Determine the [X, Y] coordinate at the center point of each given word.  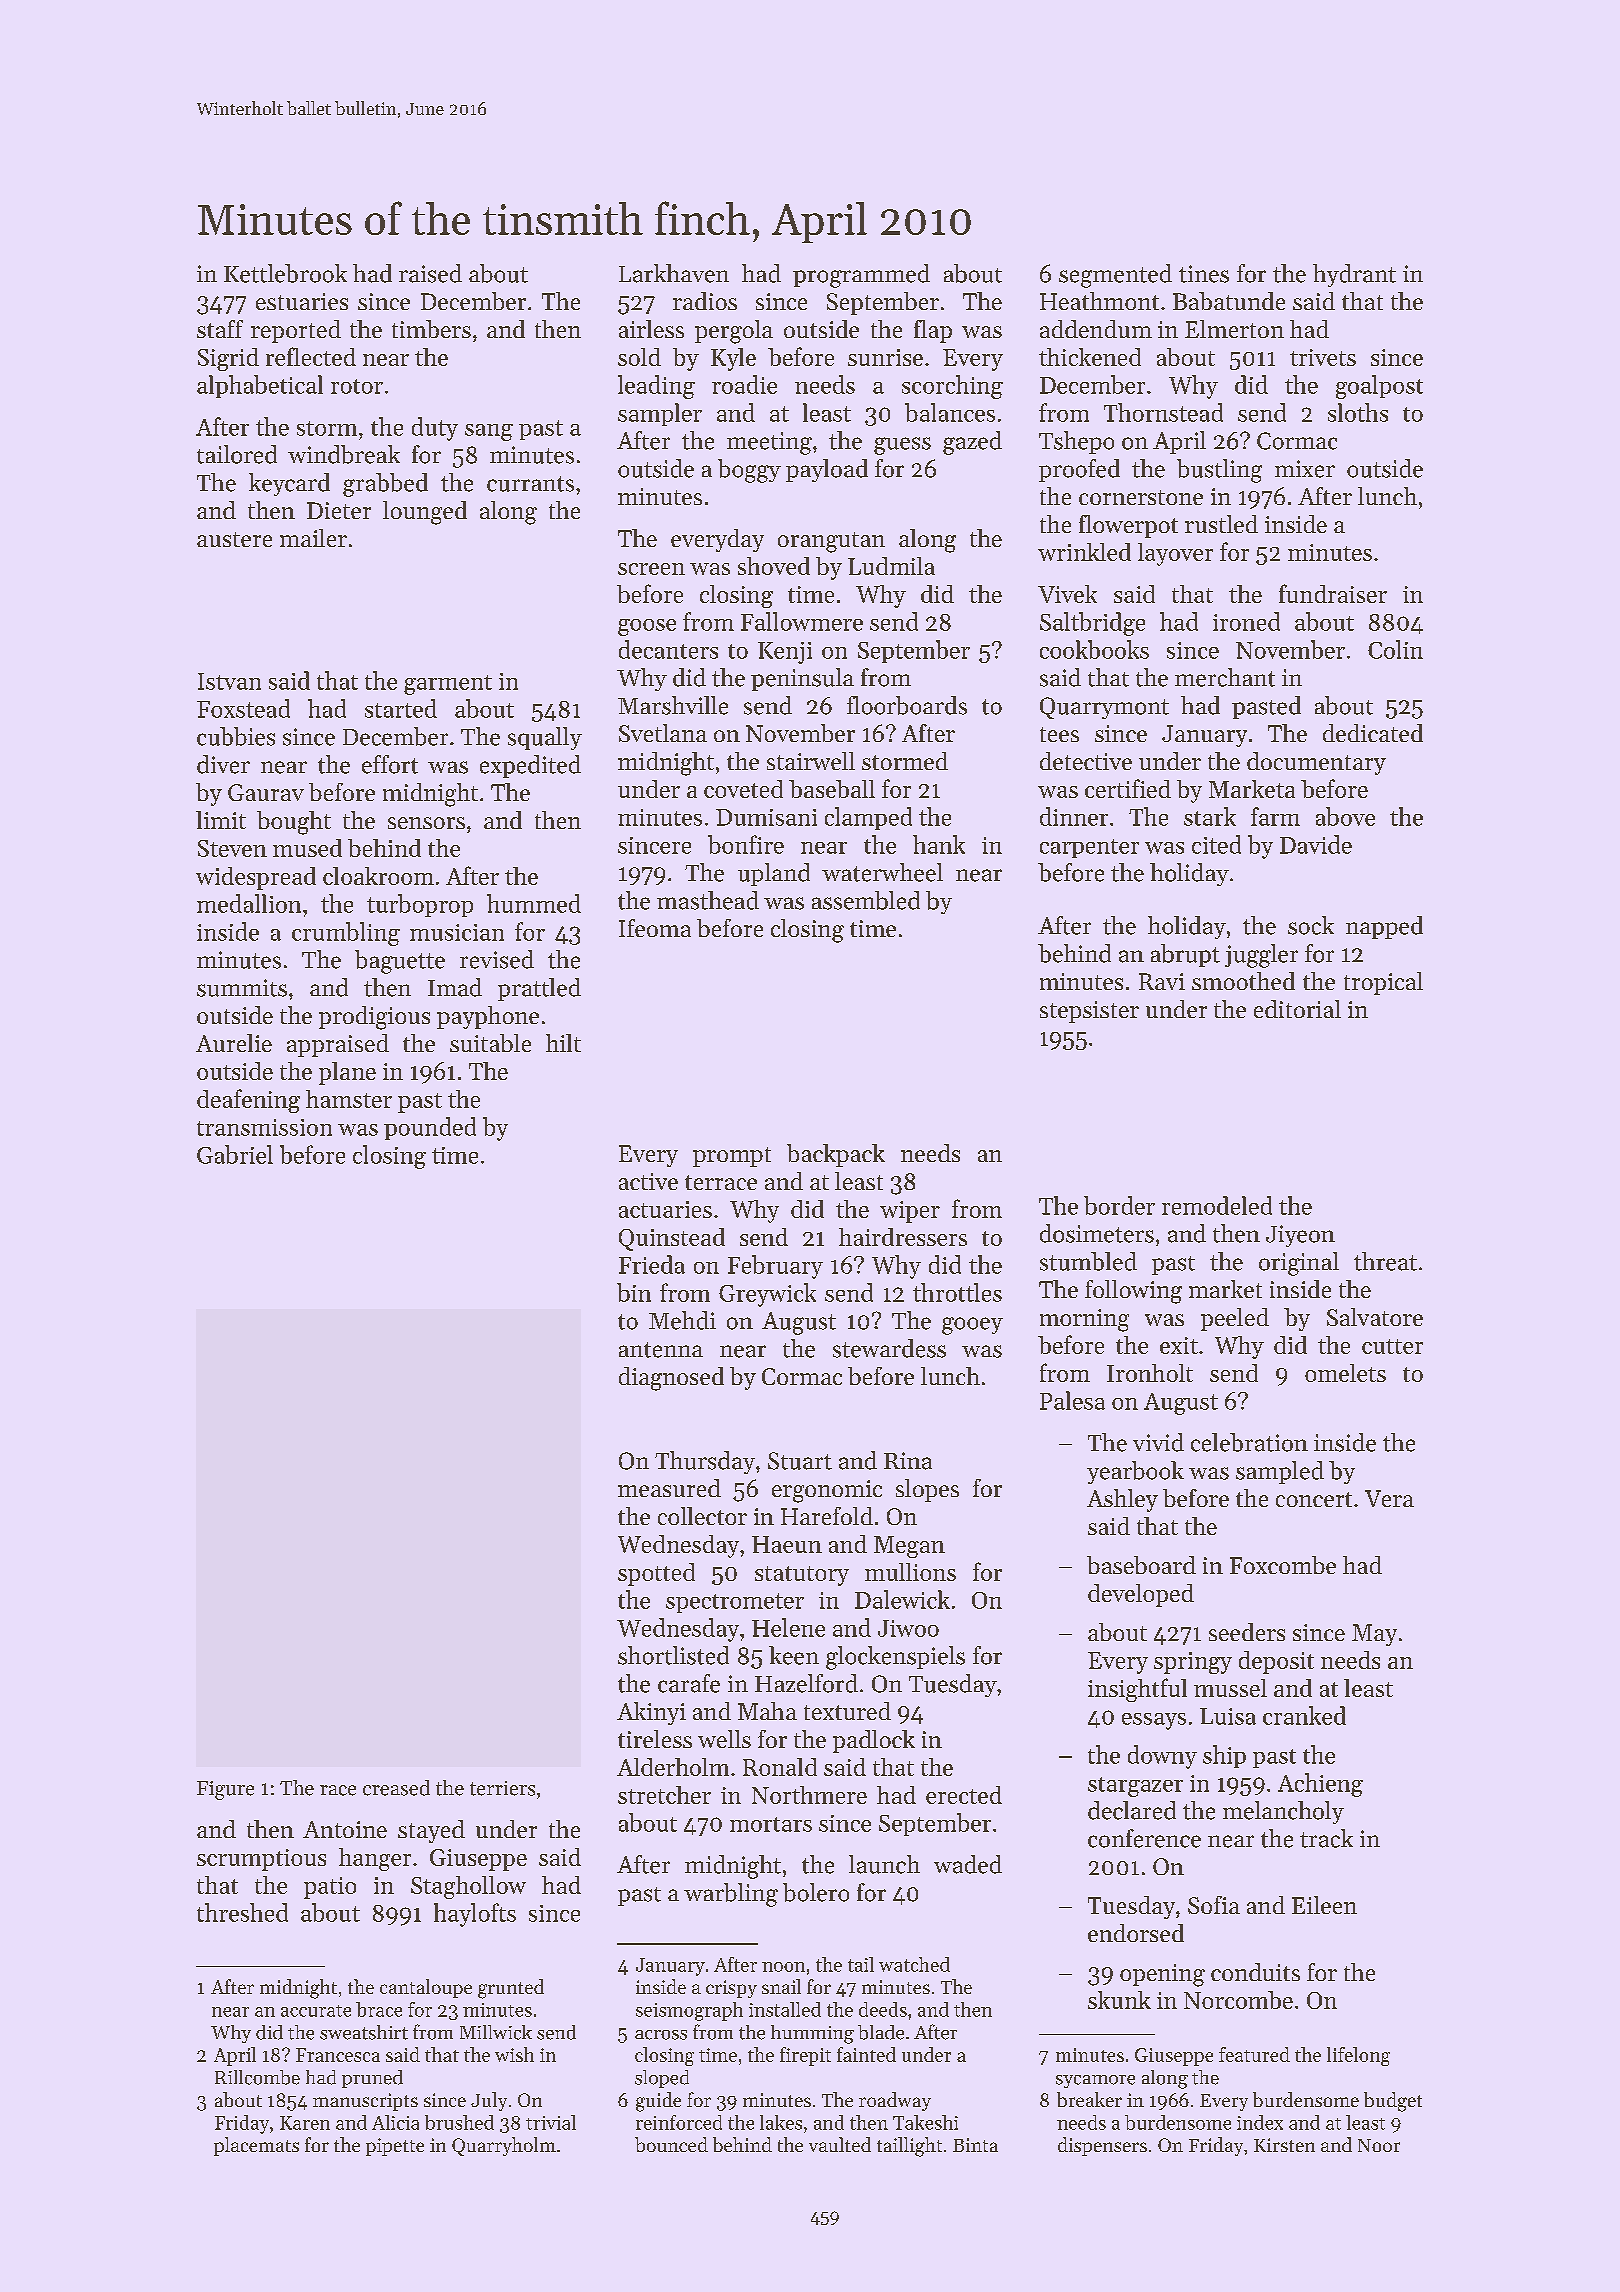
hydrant [1354, 275]
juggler [1261, 956]
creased [396, 1788]
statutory [802, 1576]
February [775, 1267]
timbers [431, 329]
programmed [861, 276]
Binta [975, 2145]
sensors [426, 823]
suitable [490, 1043]
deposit [1276, 1662]
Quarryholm [504, 2146]
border [1119, 1205]
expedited [530, 766]
